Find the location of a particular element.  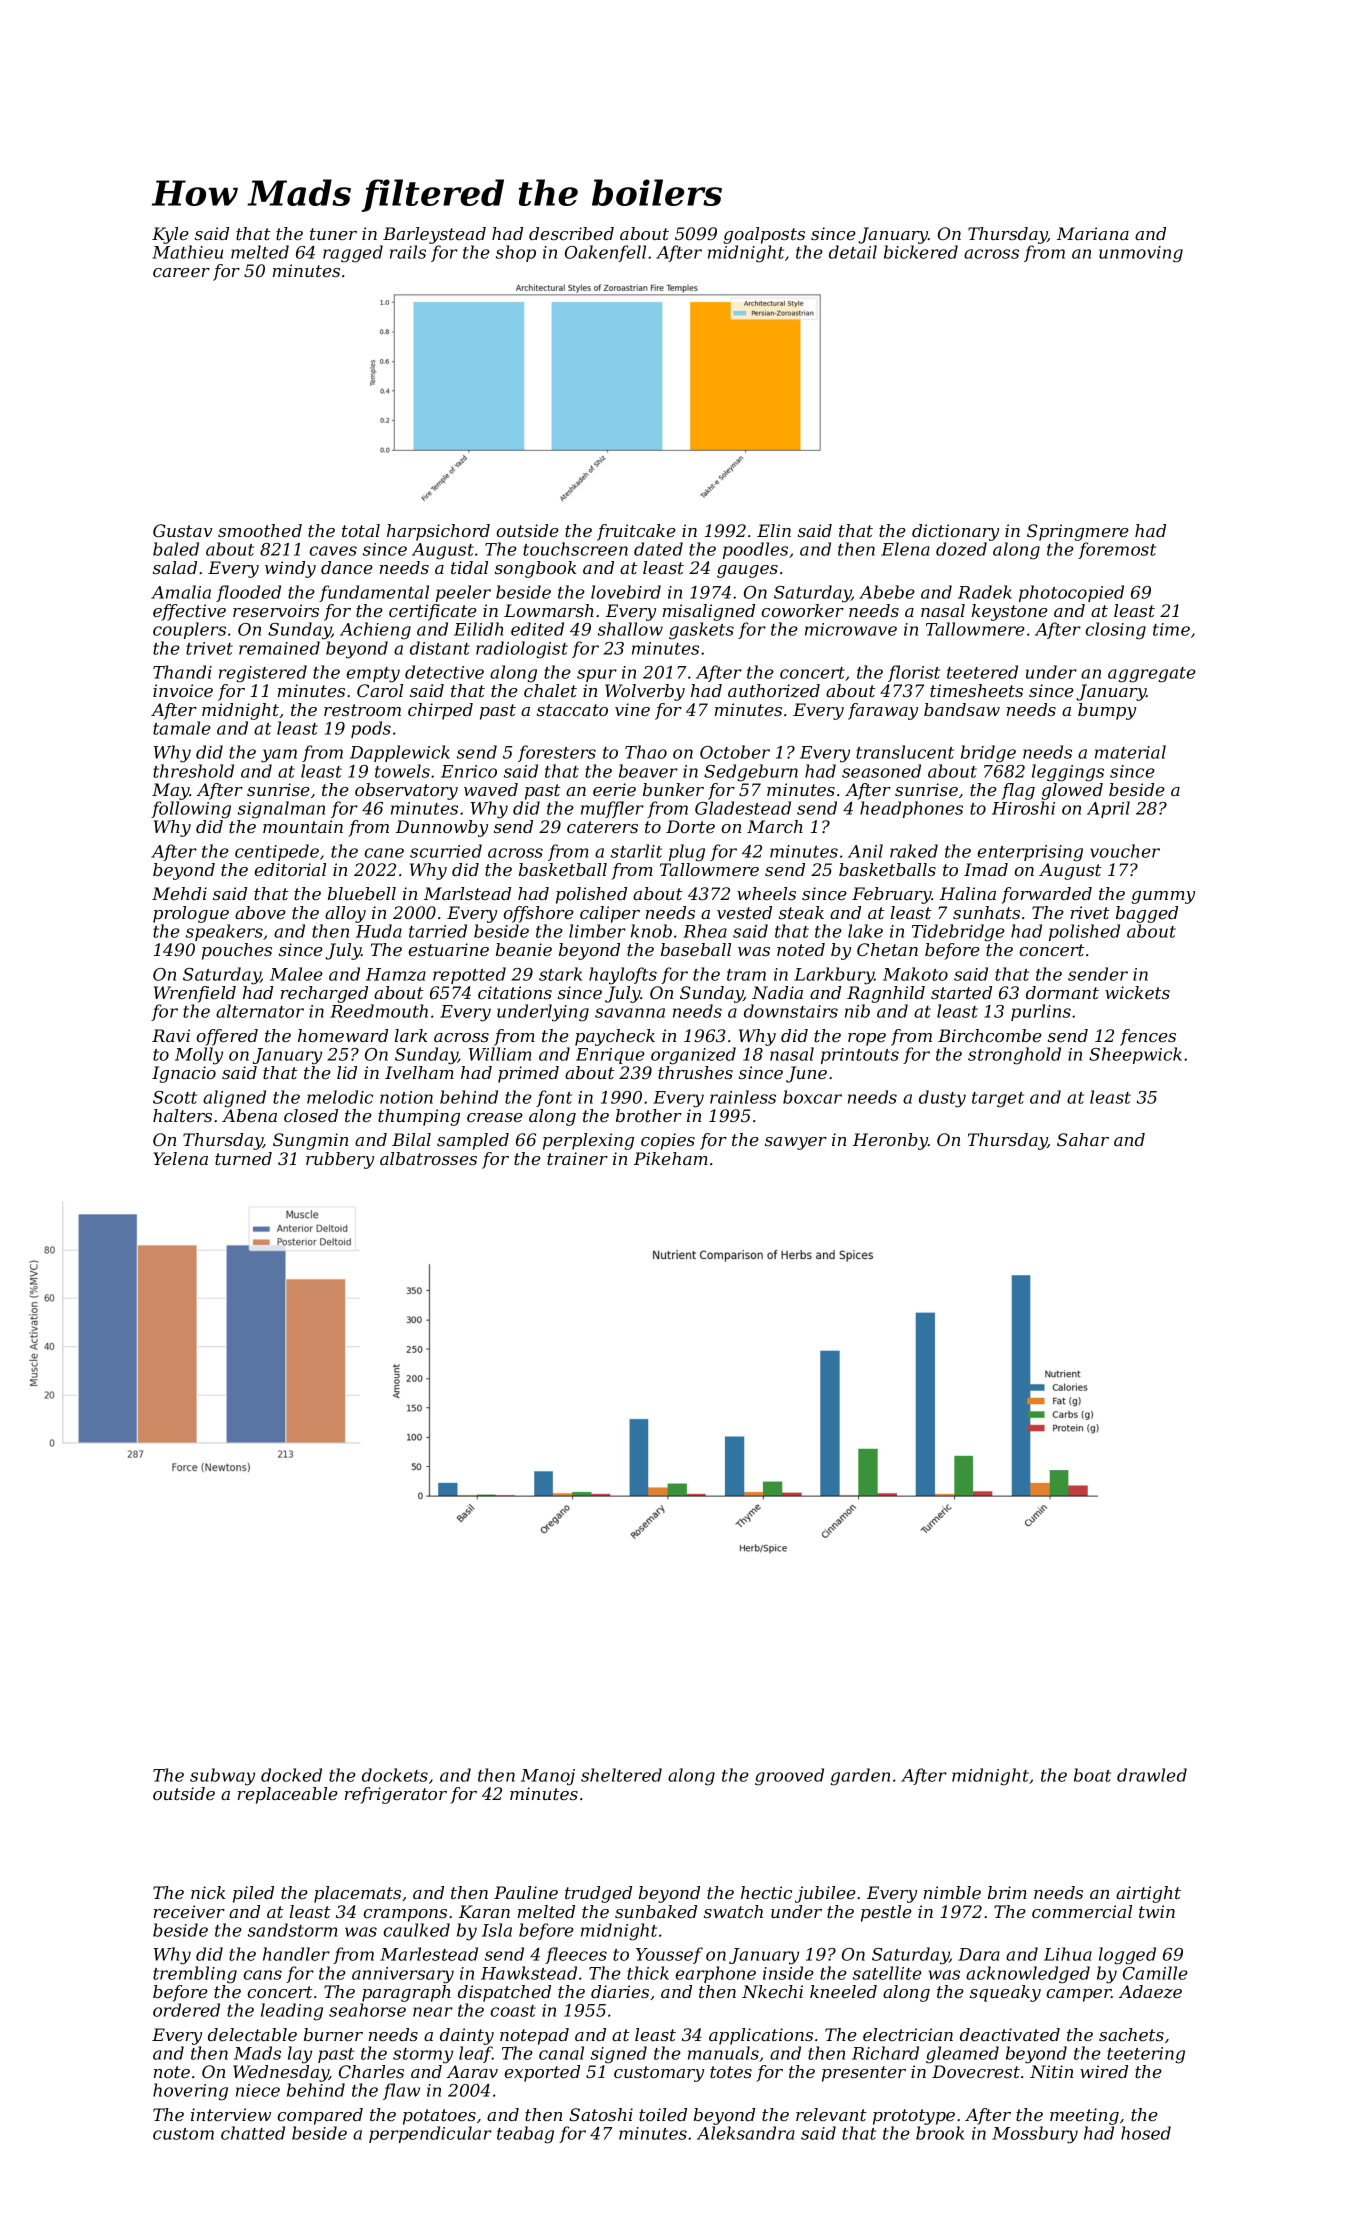

Mariana is located at coordinates (1093, 233).
